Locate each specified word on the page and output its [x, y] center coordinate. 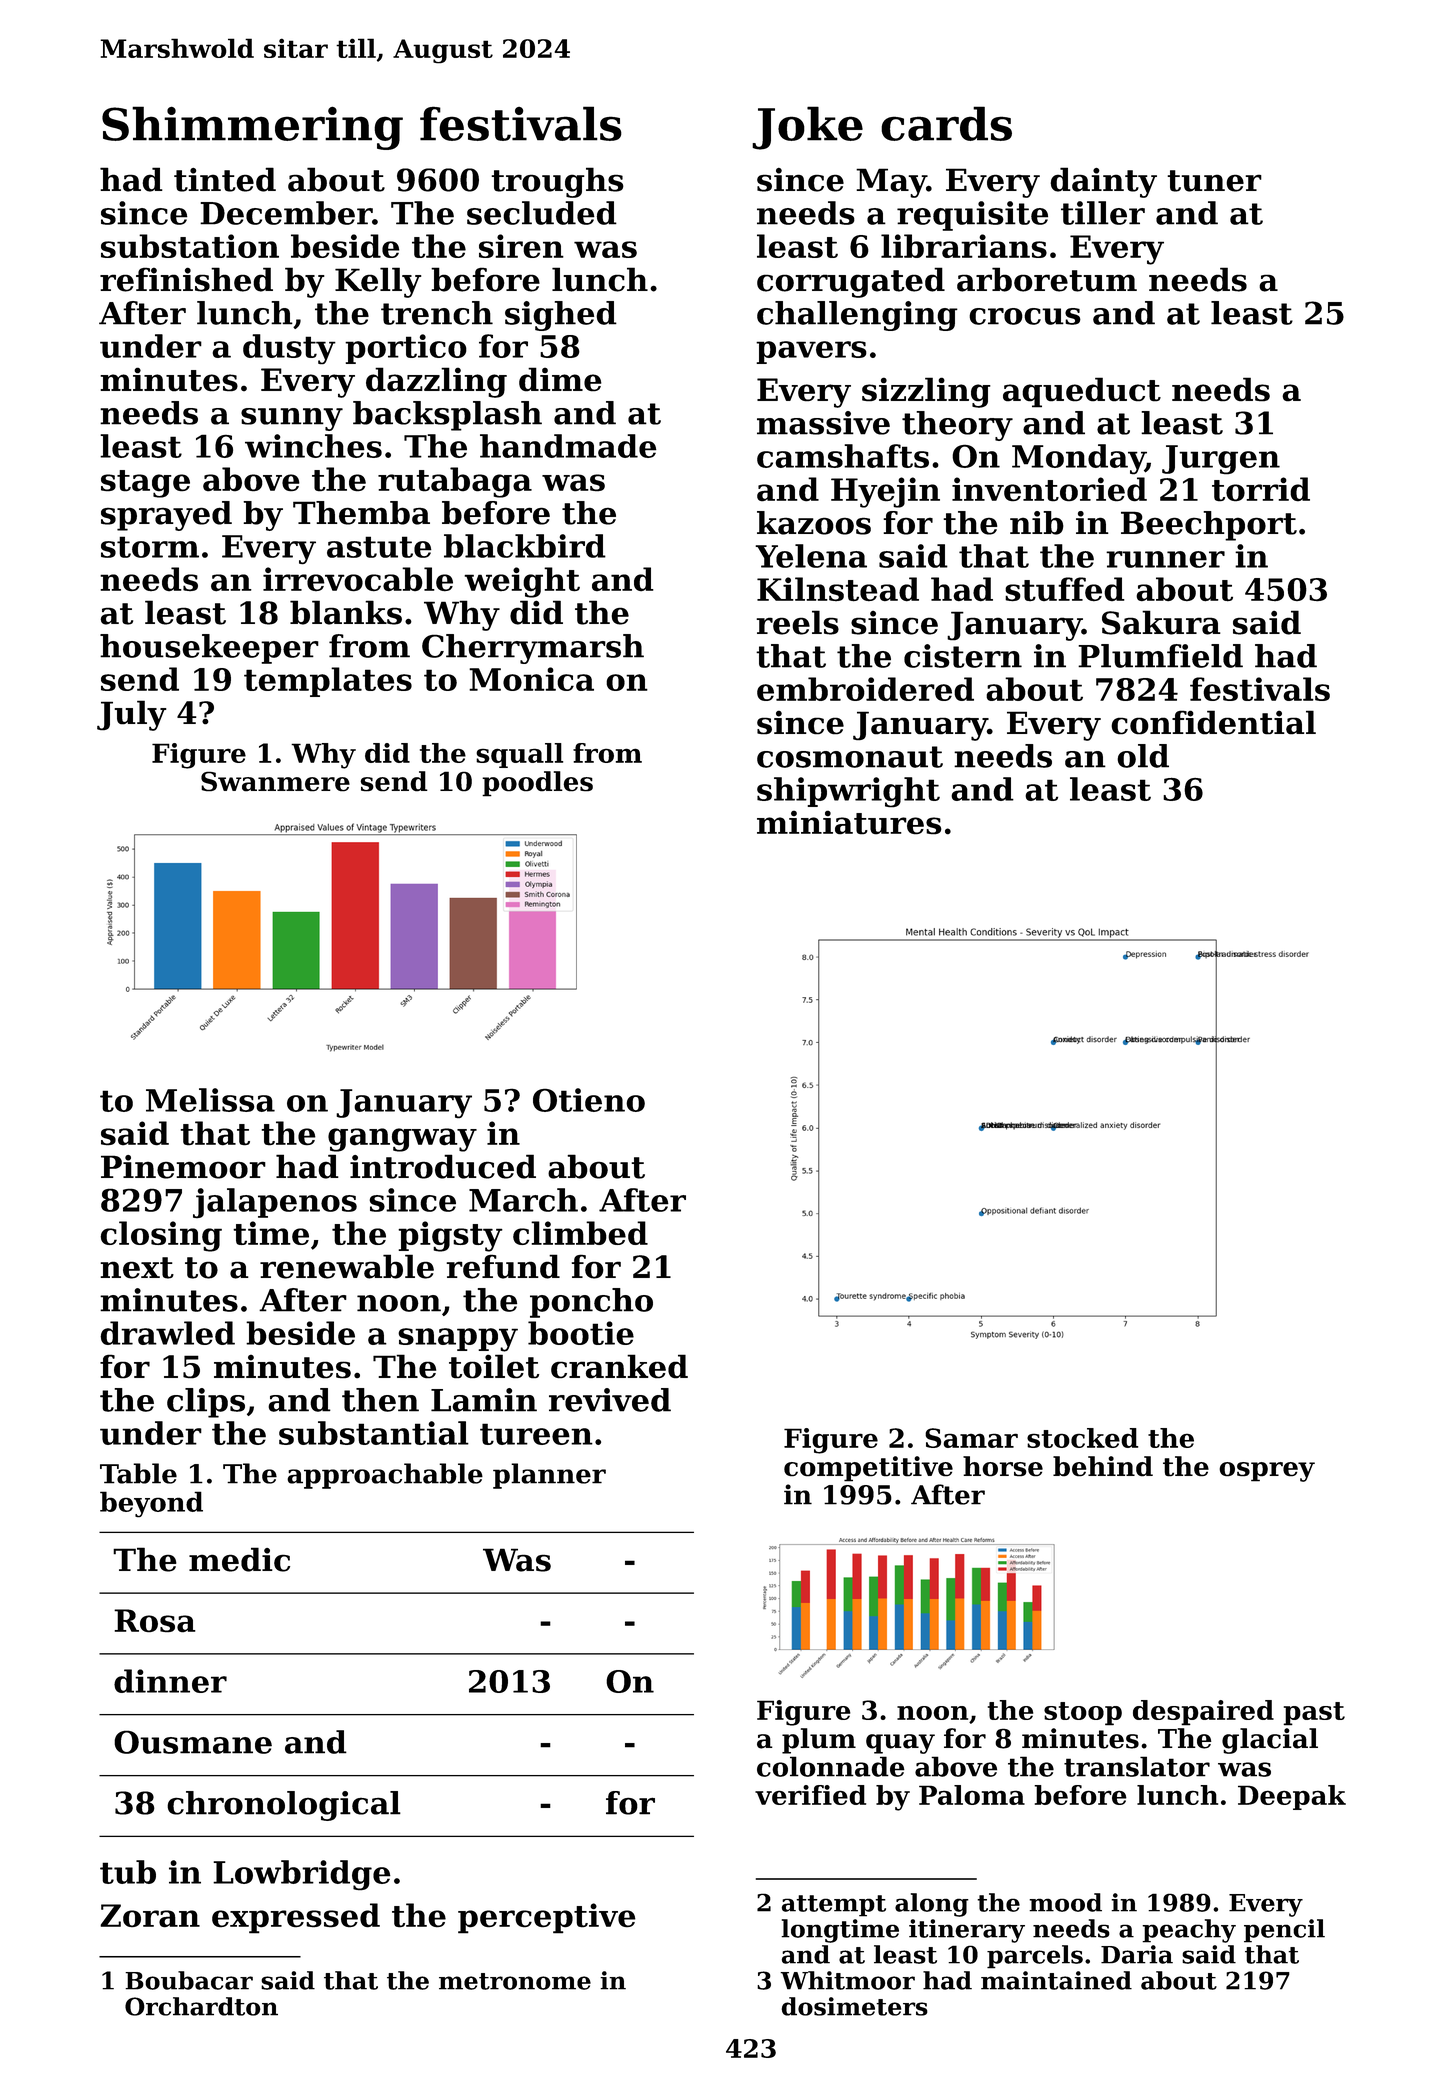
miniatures [849, 822]
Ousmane [193, 1742]
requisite [972, 216]
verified [810, 1795]
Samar [971, 1438]
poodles [537, 784]
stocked [1082, 1438]
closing [161, 1236]
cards [946, 123]
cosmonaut [850, 757]
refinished [186, 279]
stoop [1083, 1714]
